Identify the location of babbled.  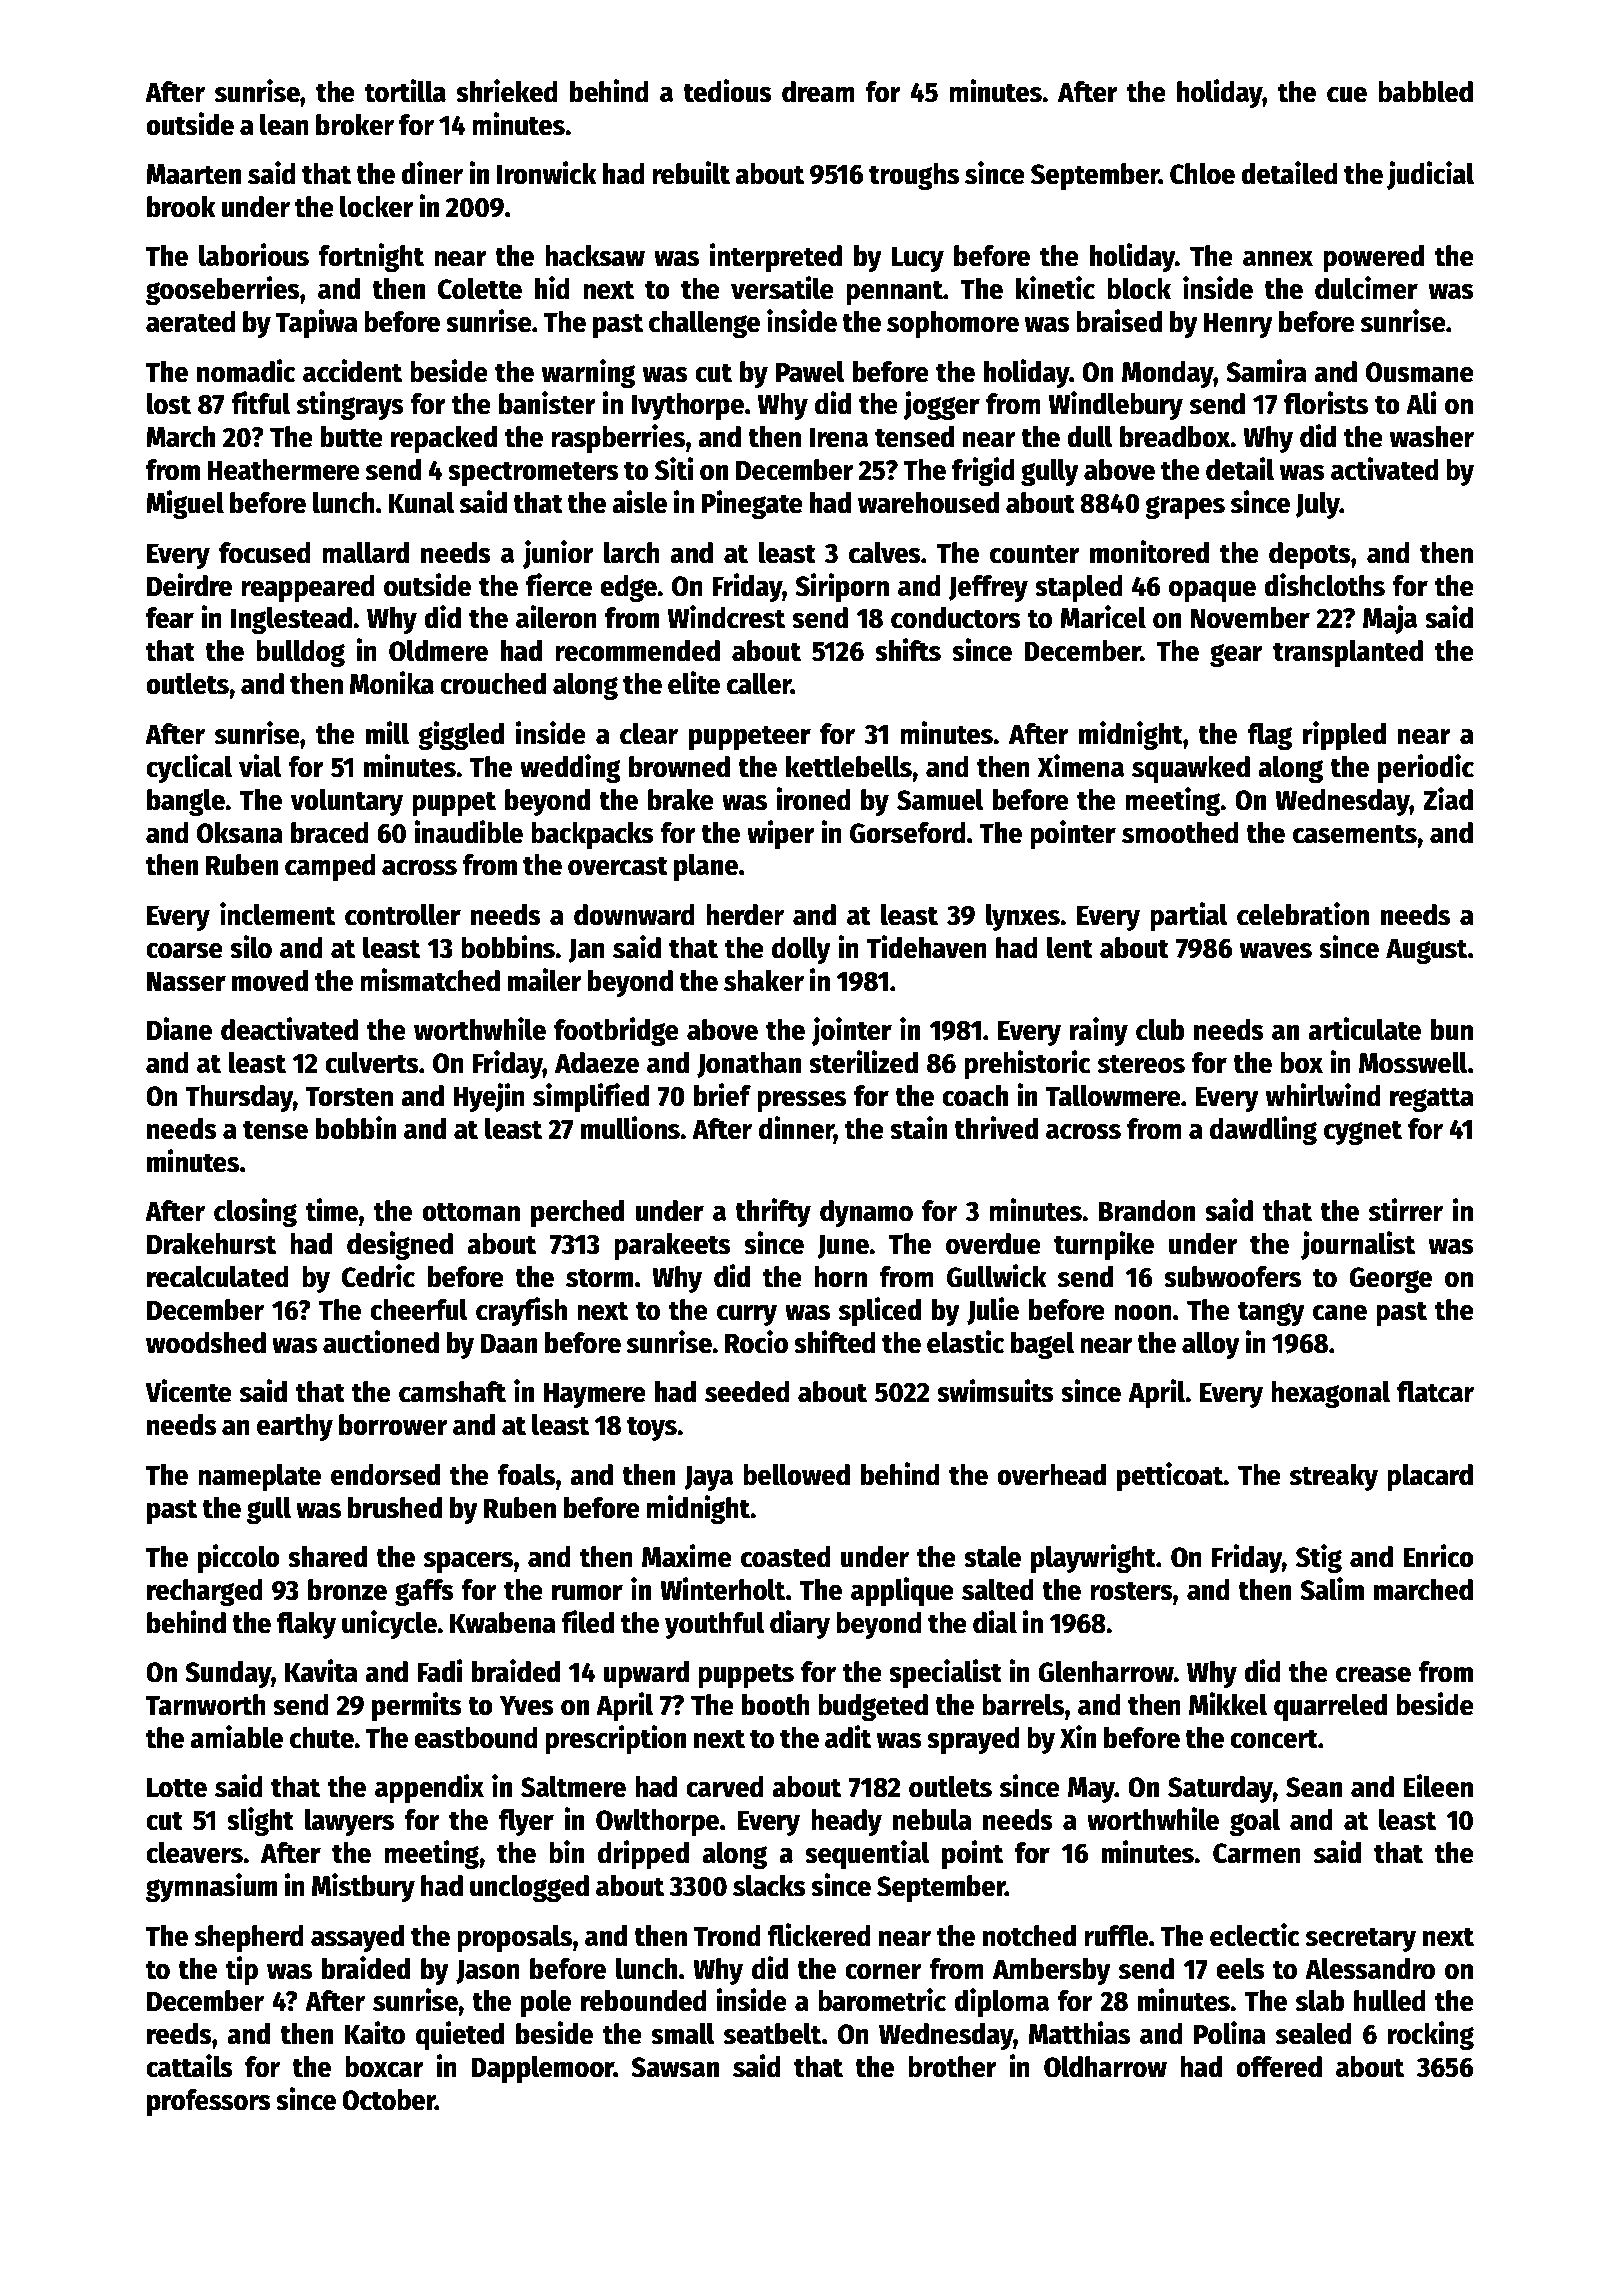
(1425, 92).
